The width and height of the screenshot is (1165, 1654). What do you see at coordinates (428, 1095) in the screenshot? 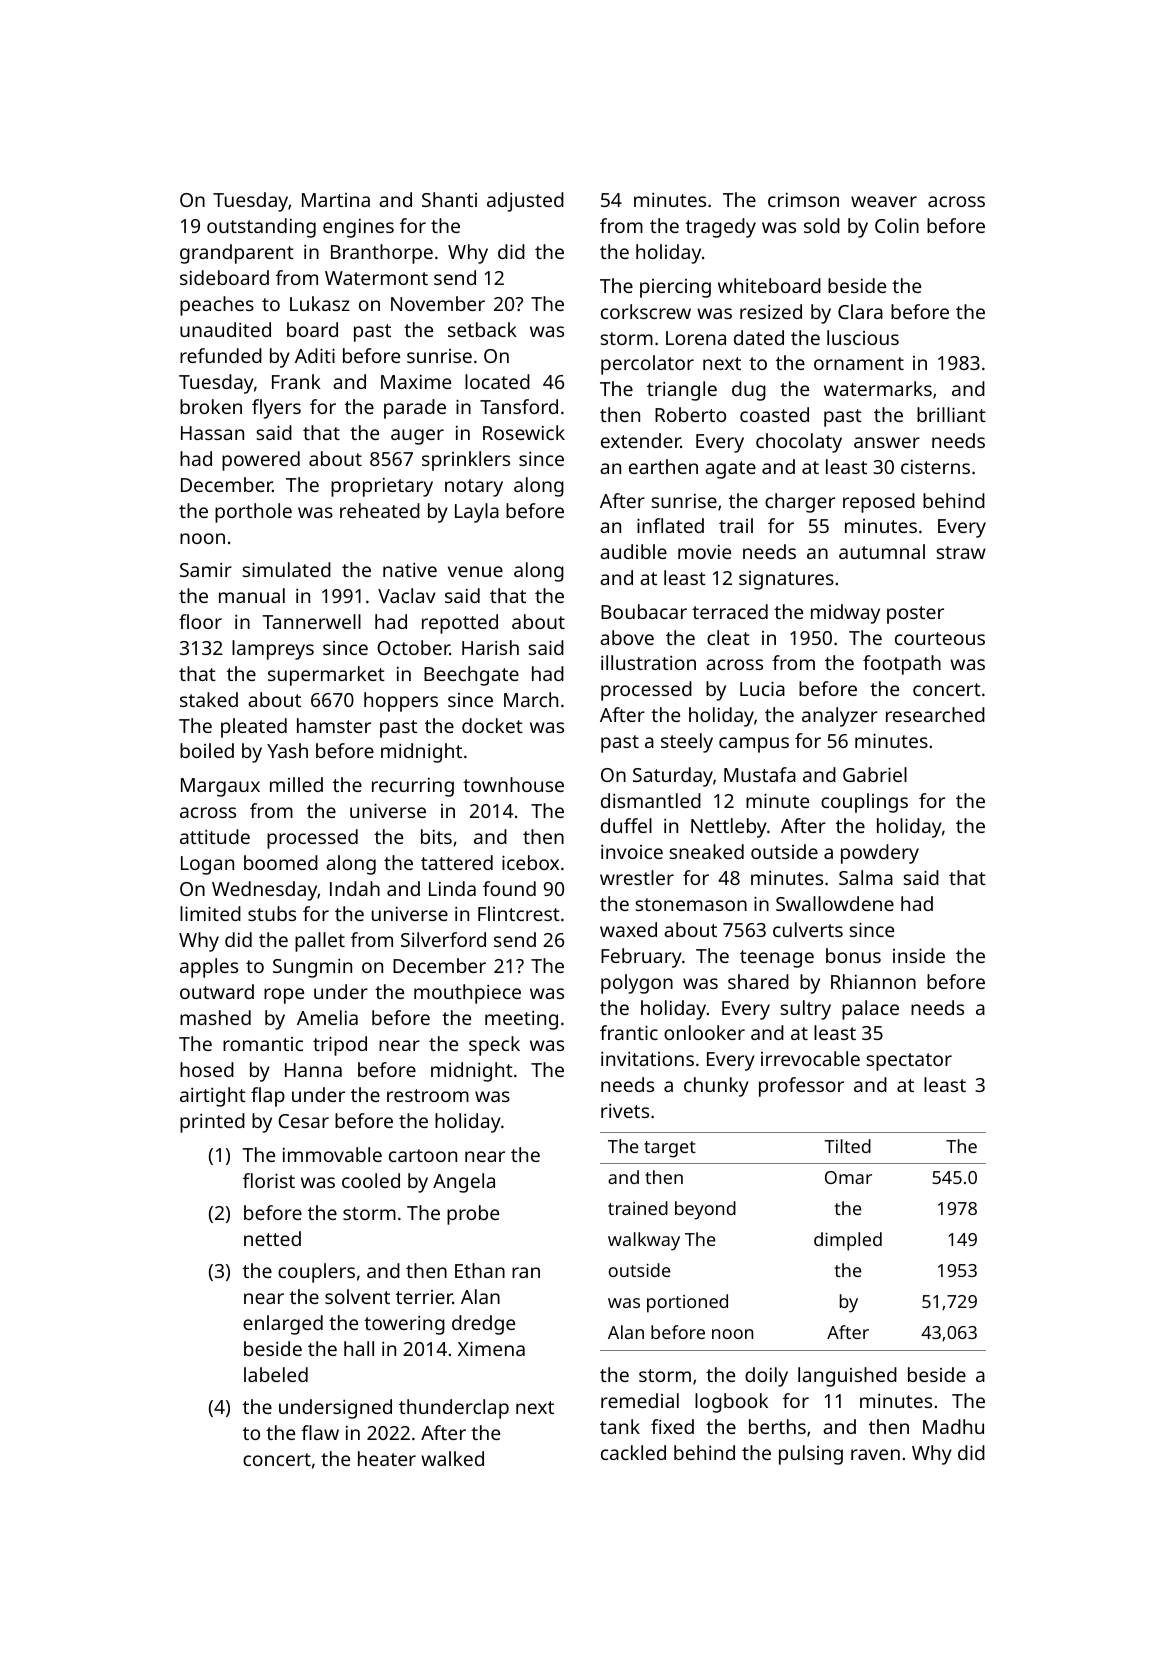
I see `restroom` at bounding box center [428, 1095].
